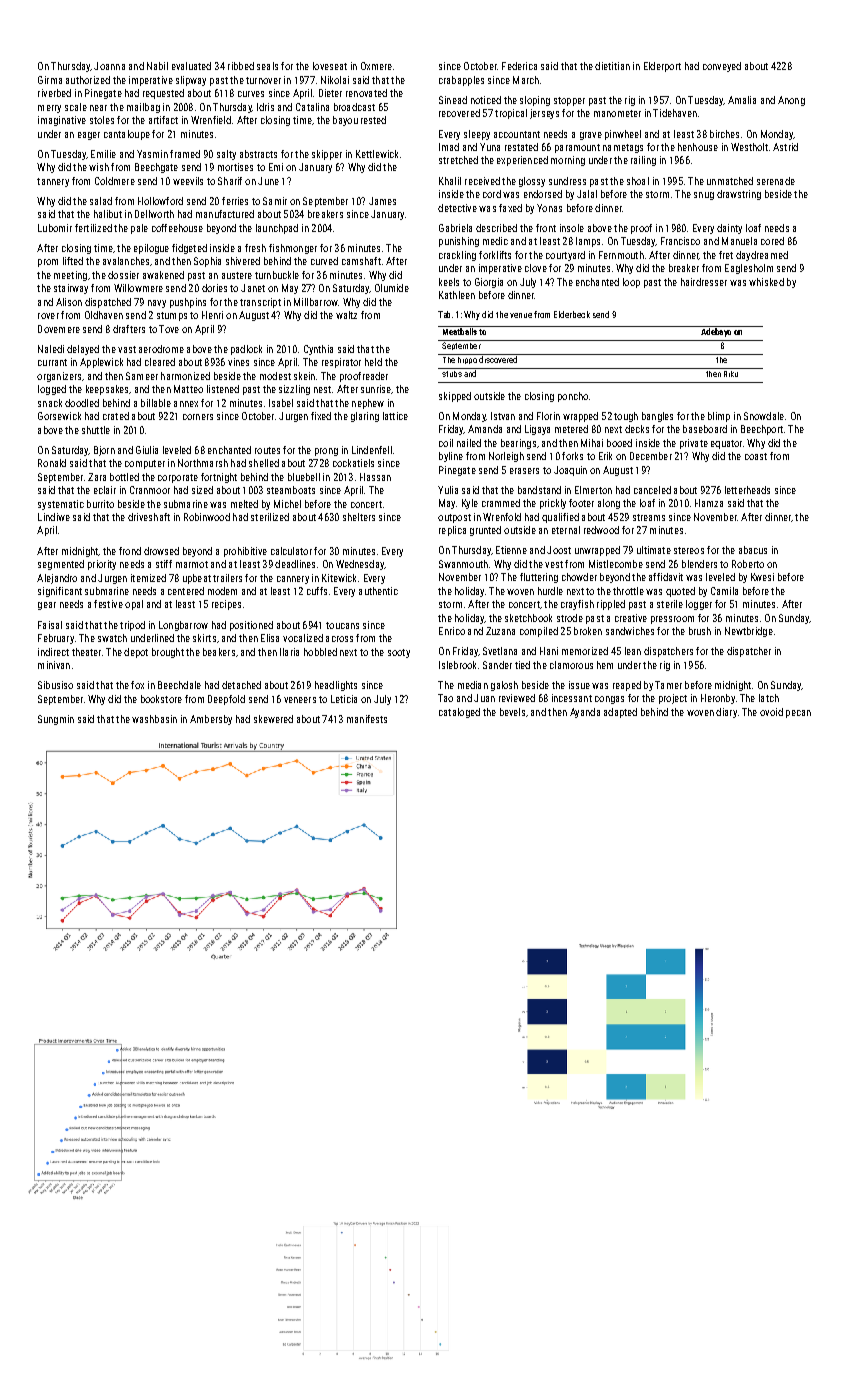 This image has height=1400, width=849. I want to click on Elderport, so click(662, 67).
